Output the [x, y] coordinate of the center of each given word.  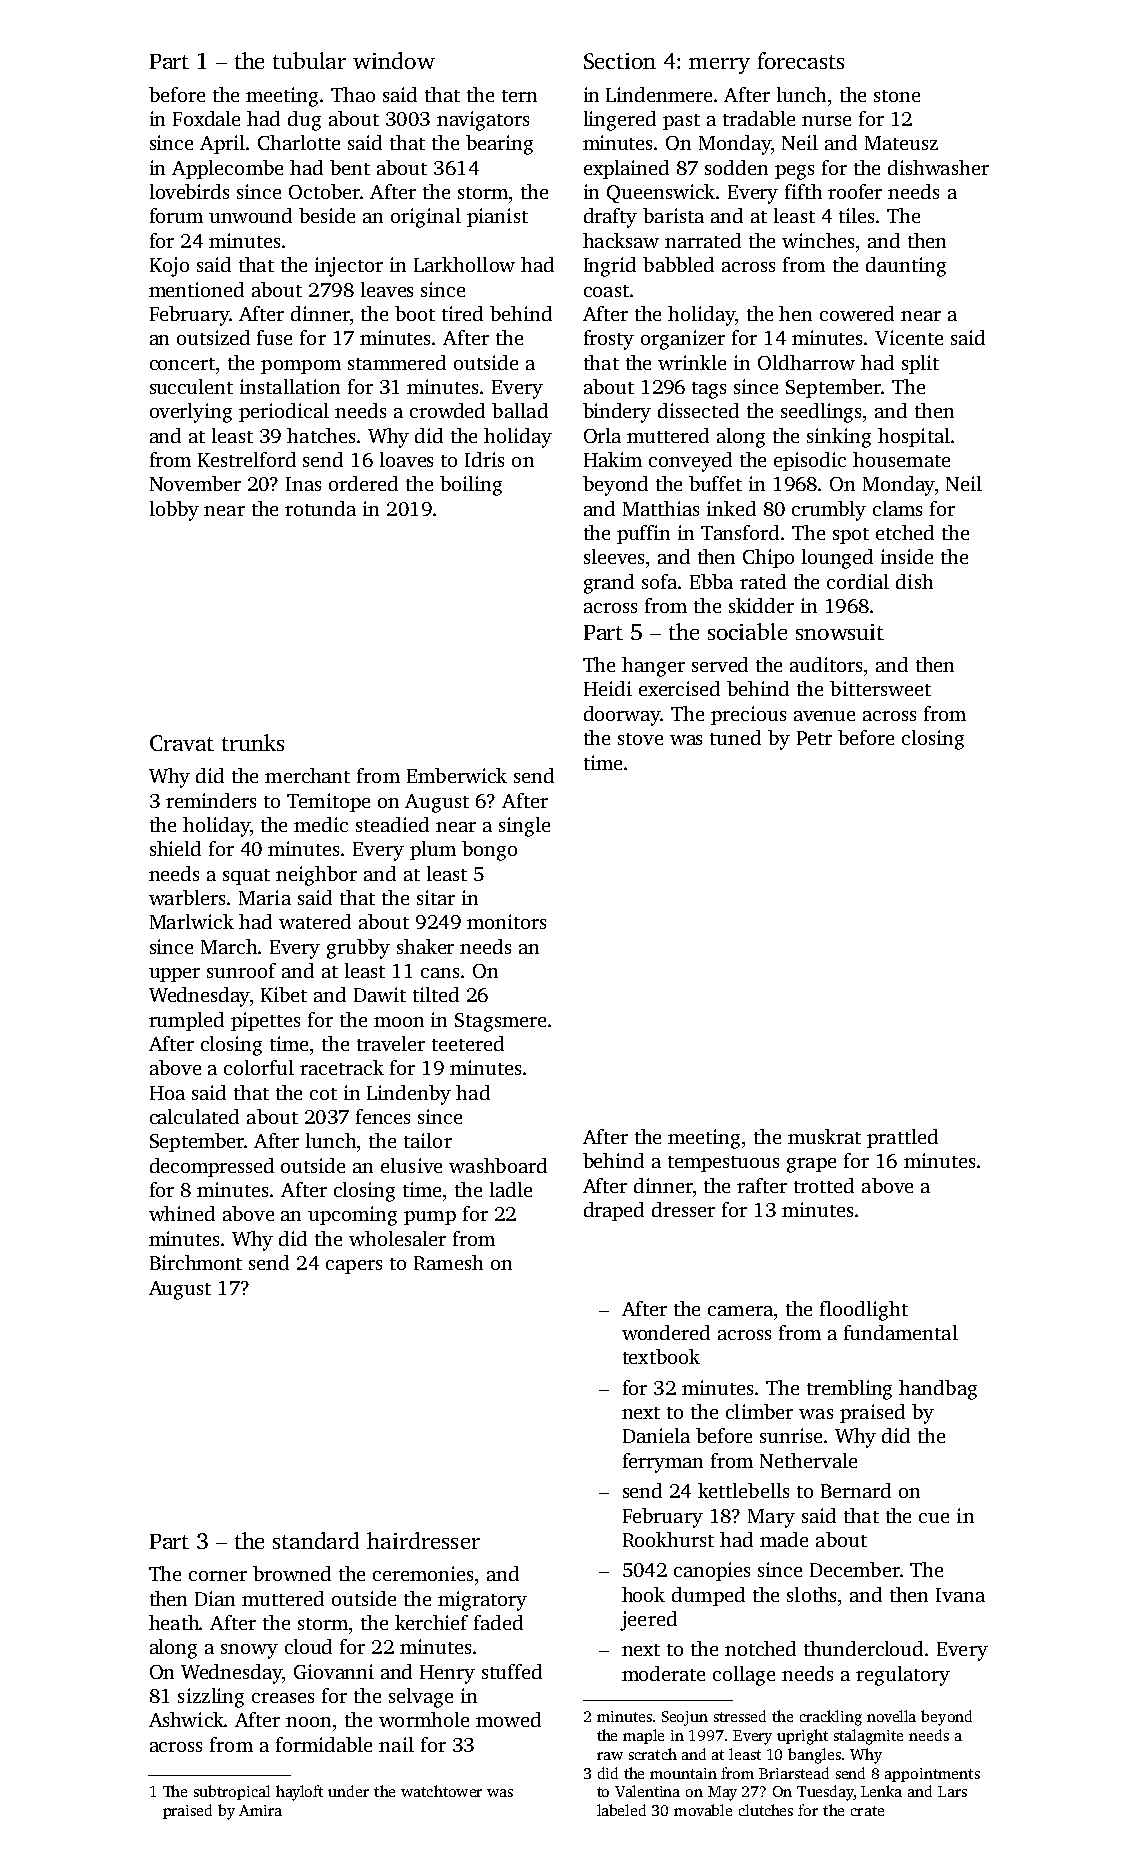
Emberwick [457, 775]
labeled [621, 1810]
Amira [260, 1810]
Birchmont [196, 1262]
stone [897, 96]
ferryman [663, 1463]
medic [321, 824]
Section [620, 61]
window [394, 60]
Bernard [856, 1490]
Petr [814, 738]
